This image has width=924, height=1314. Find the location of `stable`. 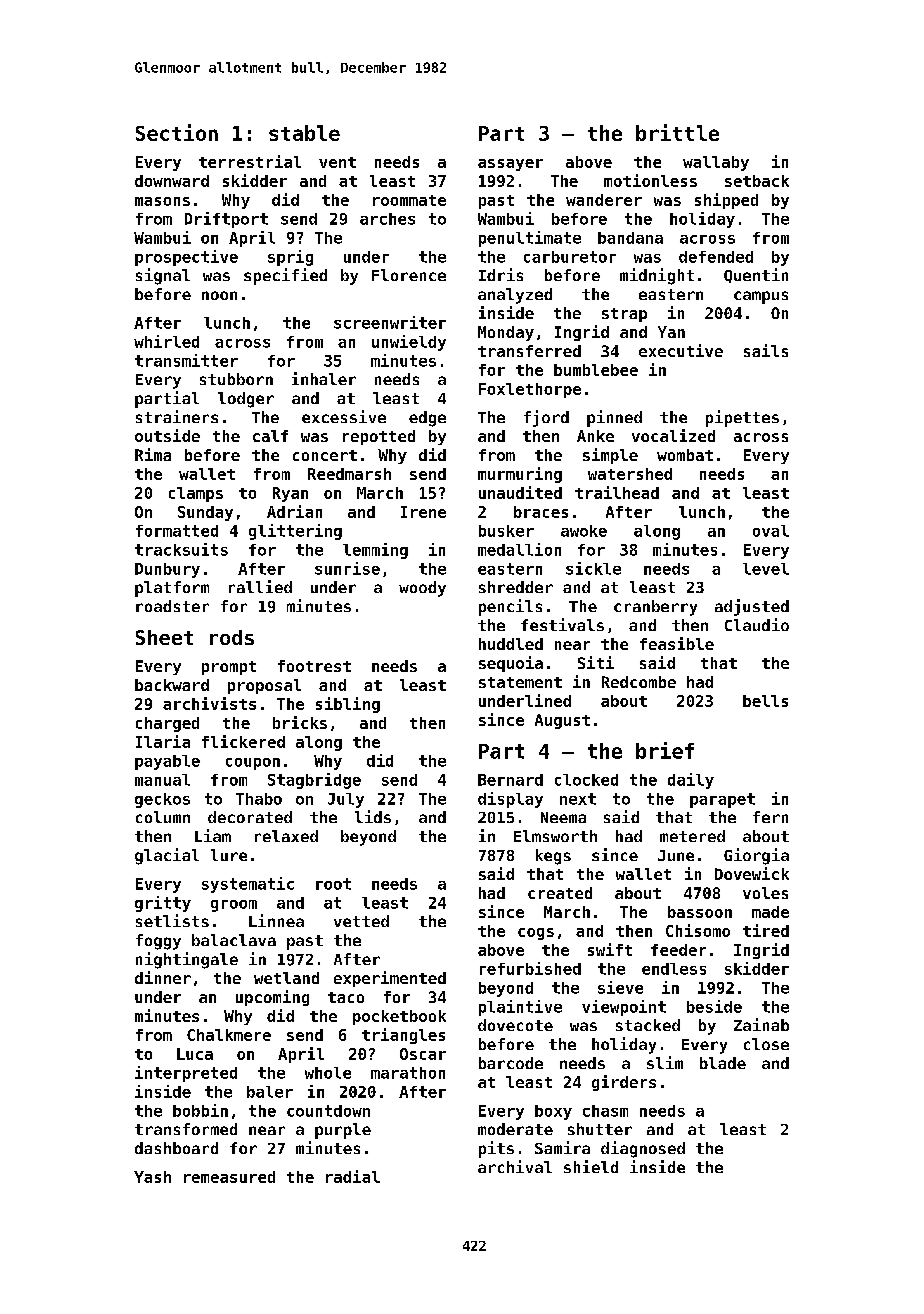

stable is located at coordinates (304, 133).
